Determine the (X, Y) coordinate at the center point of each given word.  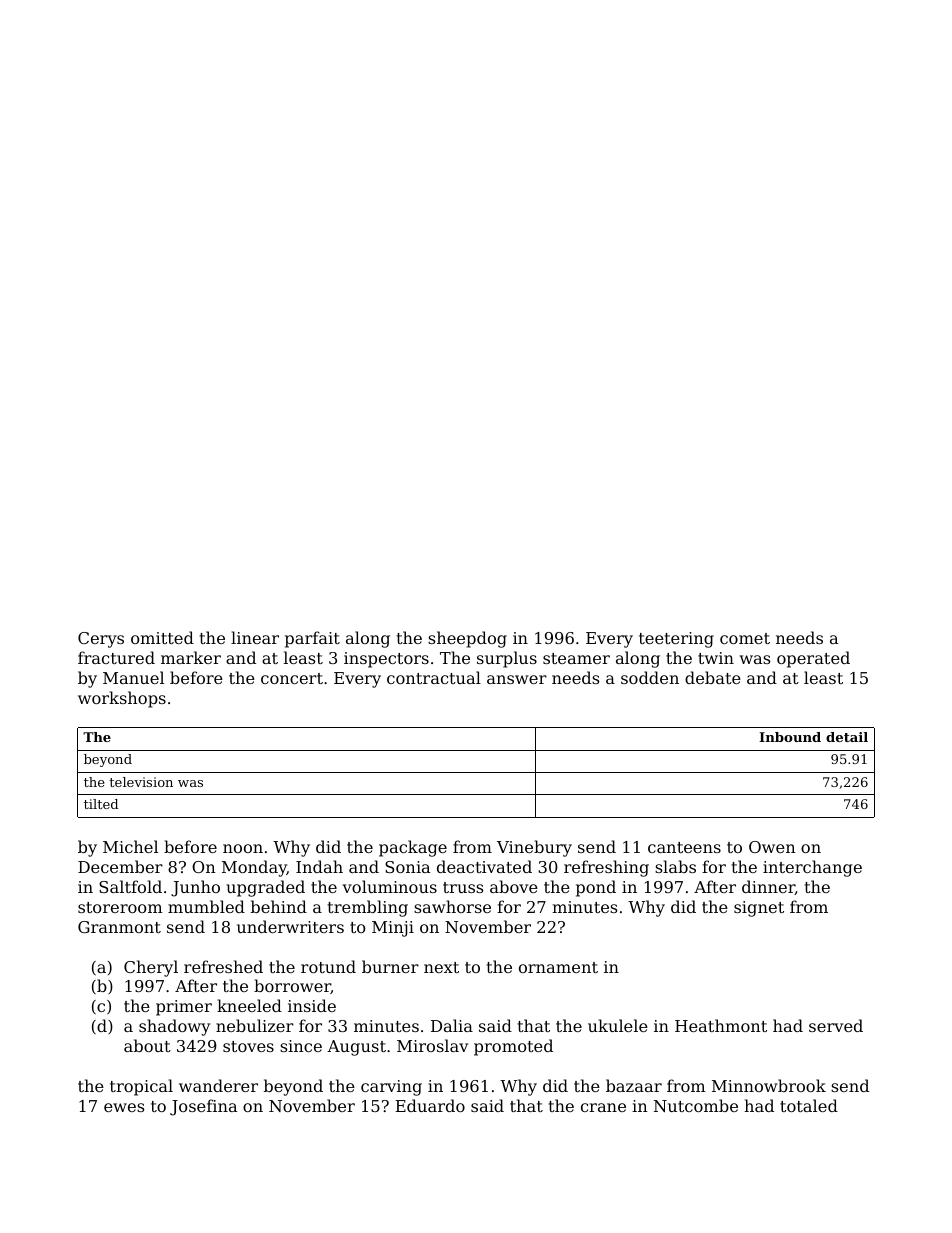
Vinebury (534, 848)
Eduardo (430, 1105)
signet (759, 909)
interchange (812, 868)
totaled (809, 1105)
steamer (576, 658)
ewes (124, 1107)
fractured (116, 657)
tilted (101, 804)
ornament (558, 967)
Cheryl (151, 968)
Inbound (790, 737)
